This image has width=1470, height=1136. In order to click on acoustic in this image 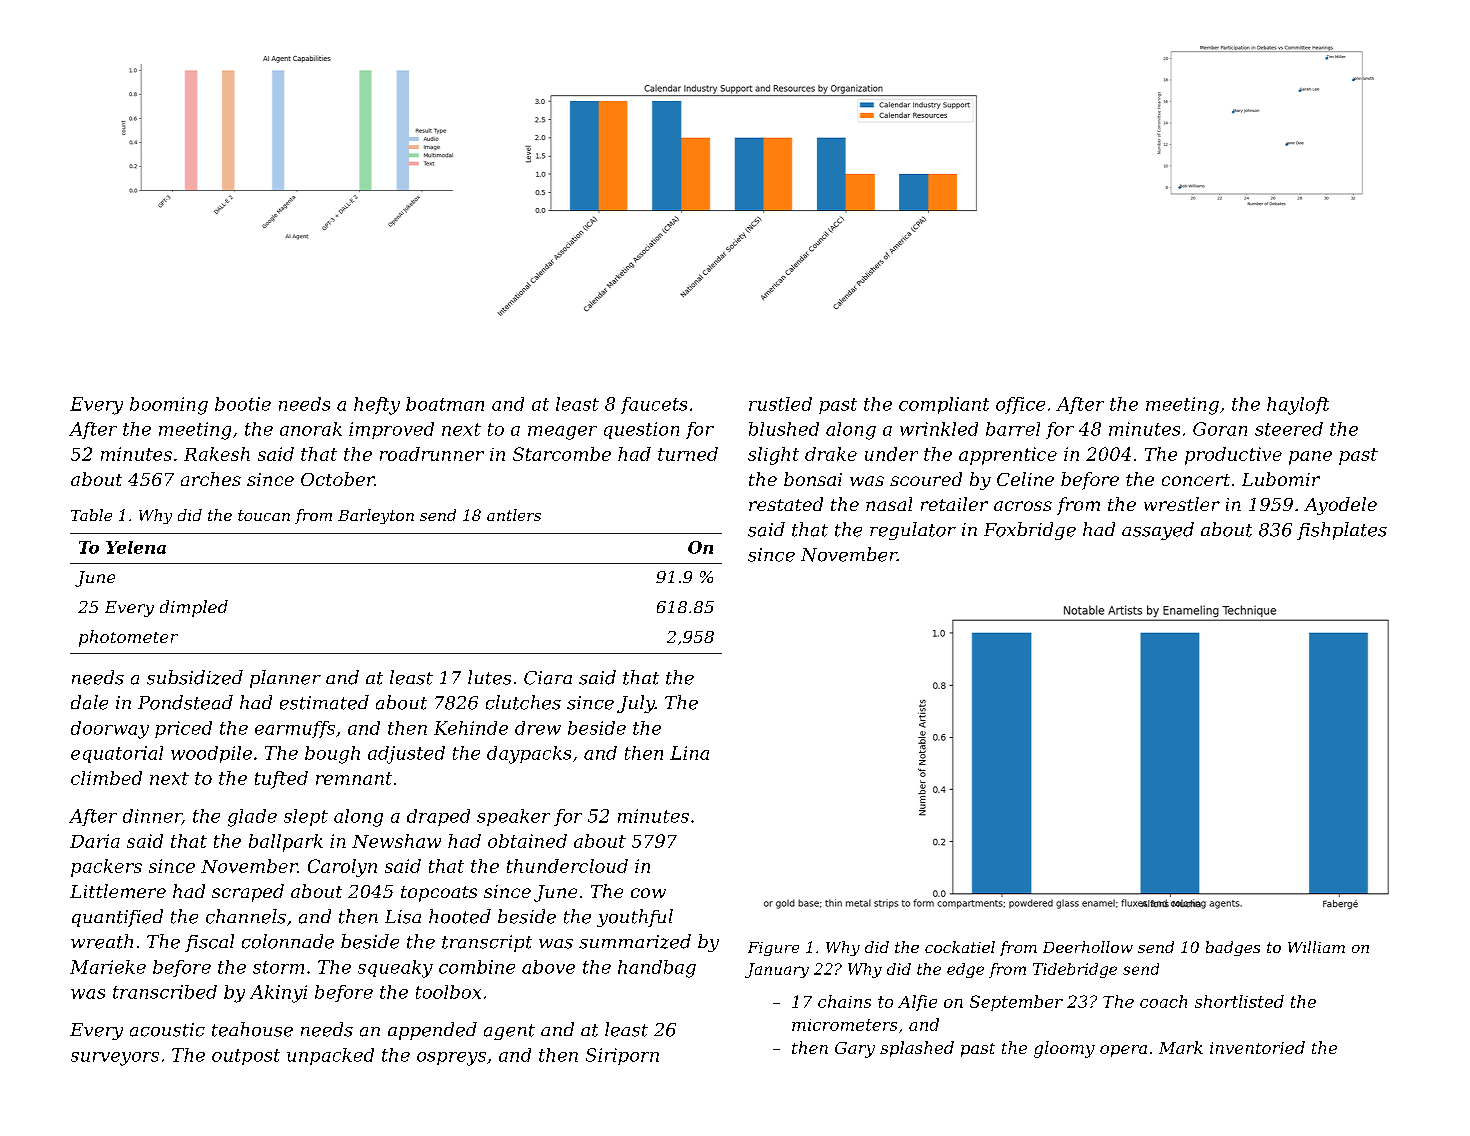, I will do `click(167, 1030)`.
